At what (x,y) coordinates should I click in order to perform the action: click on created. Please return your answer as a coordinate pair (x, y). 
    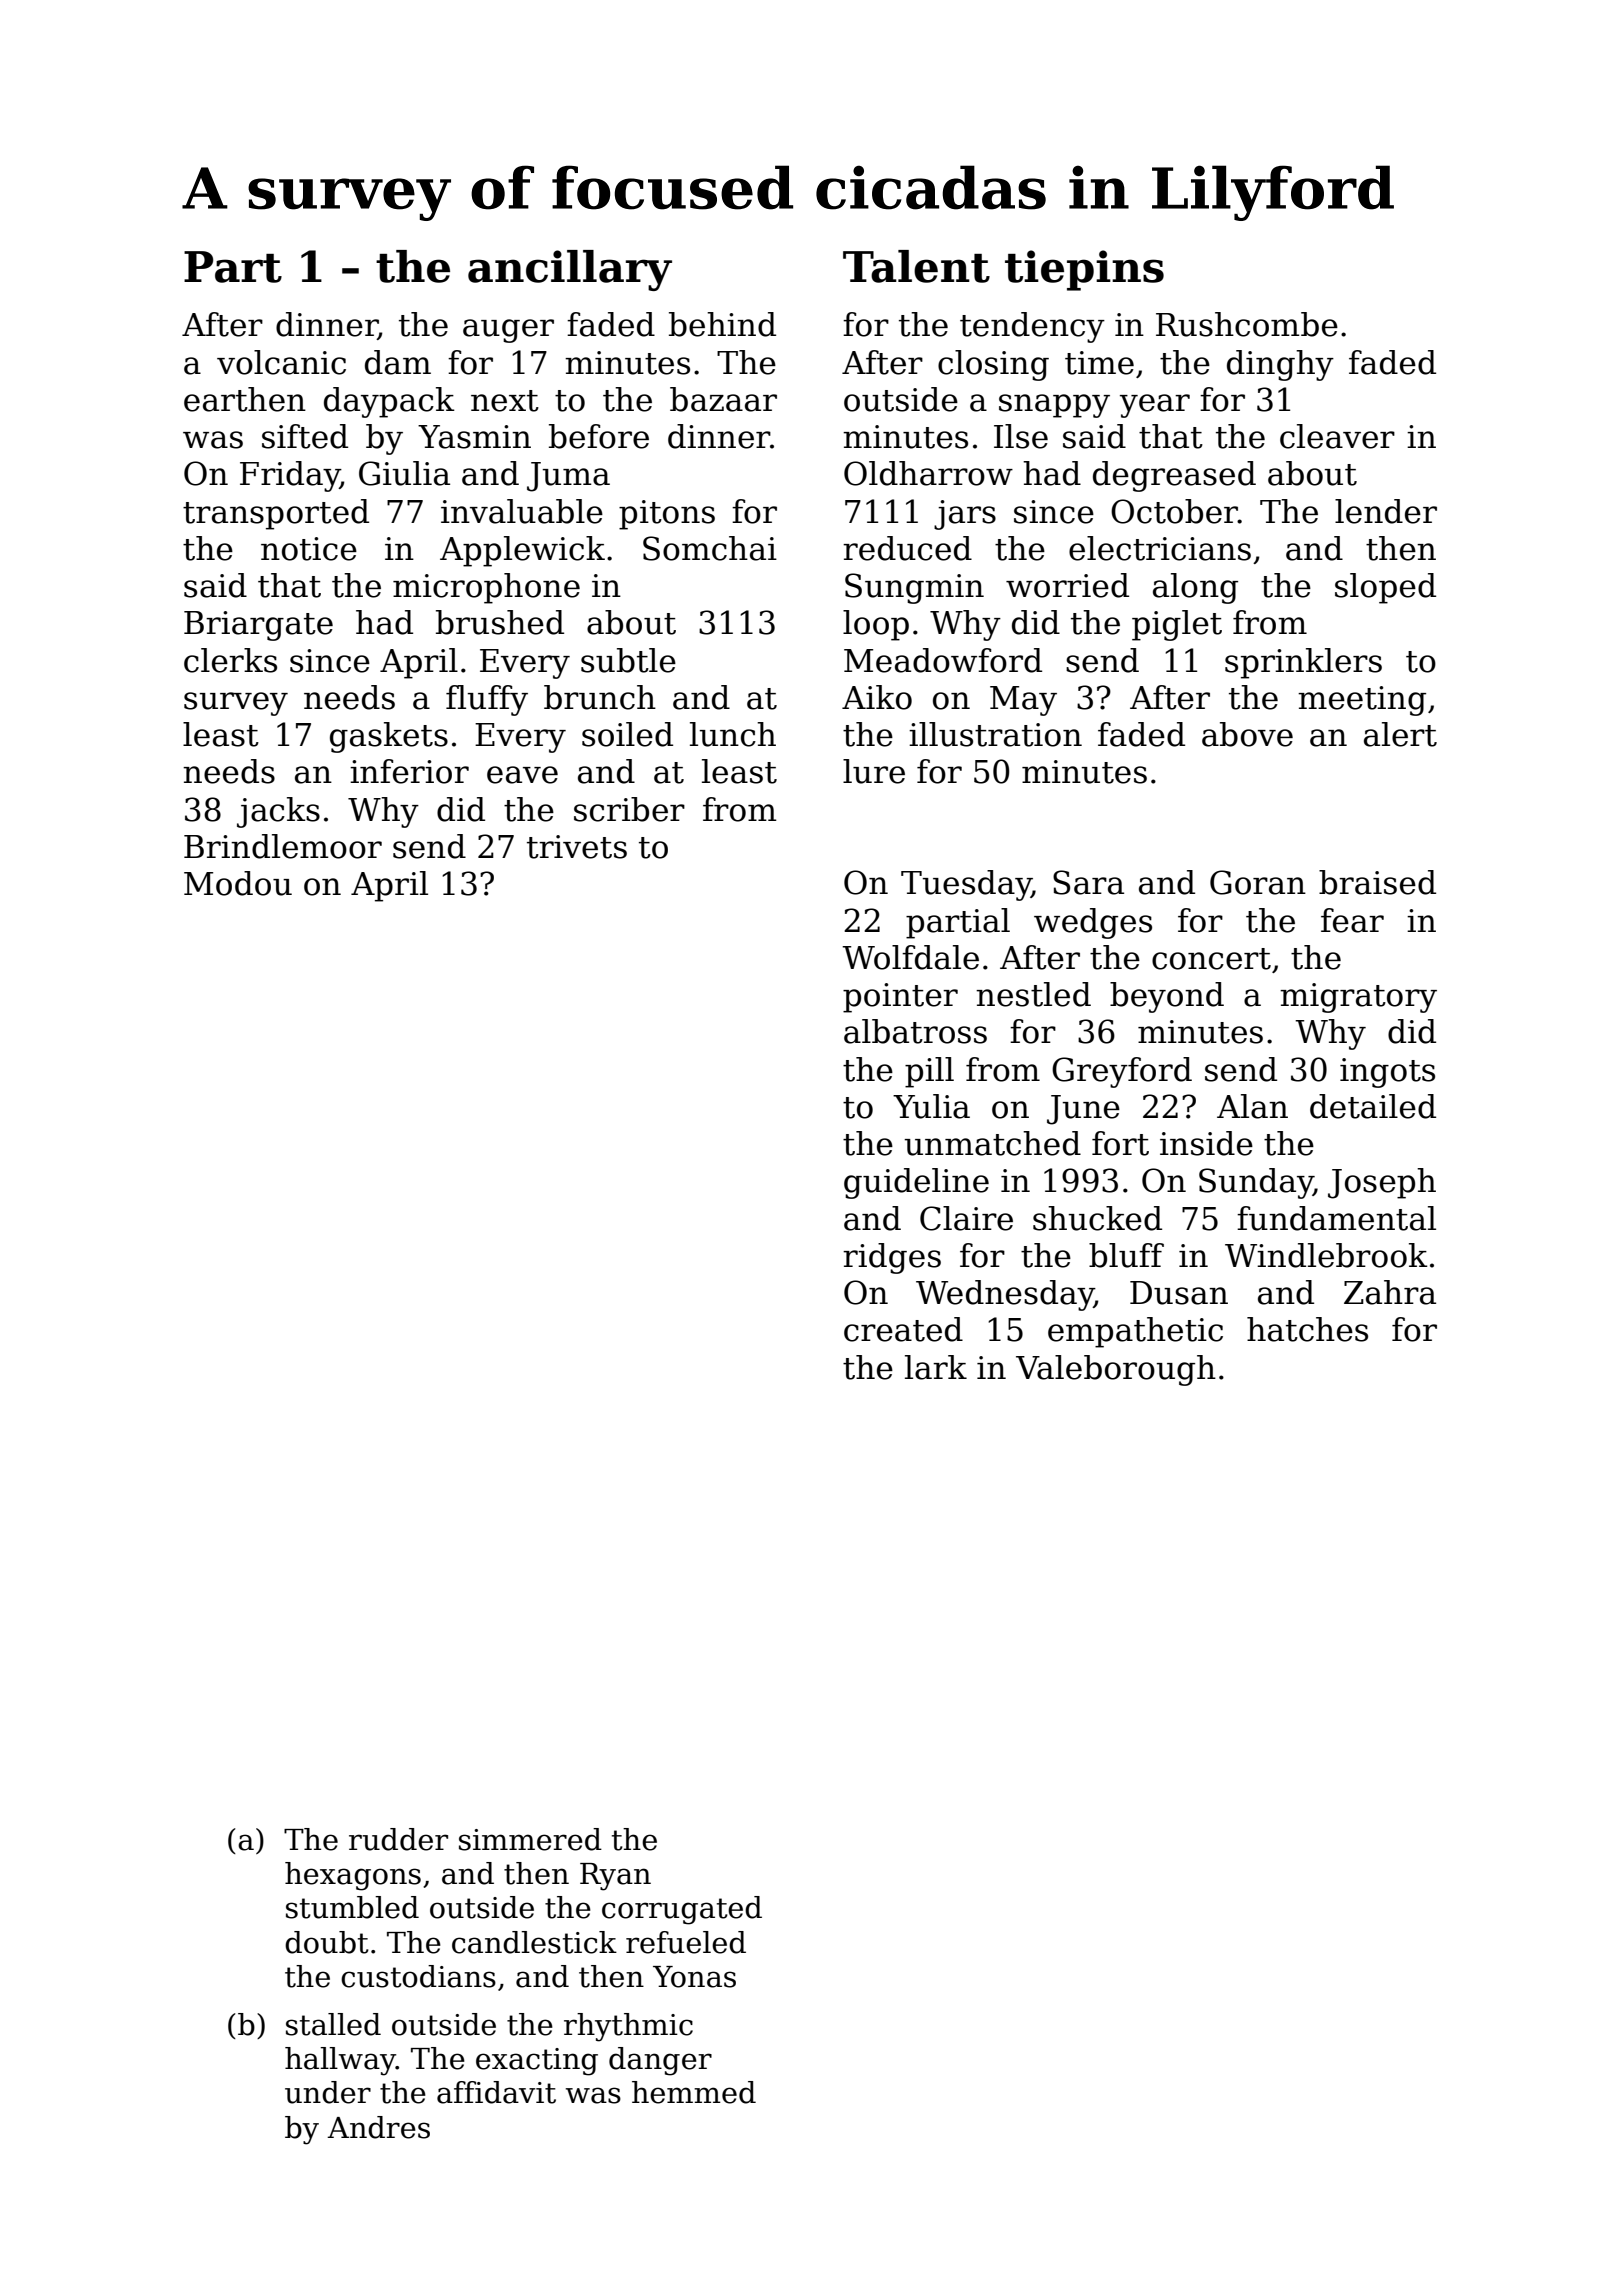
    Looking at the image, I should click on (903, 1329).
